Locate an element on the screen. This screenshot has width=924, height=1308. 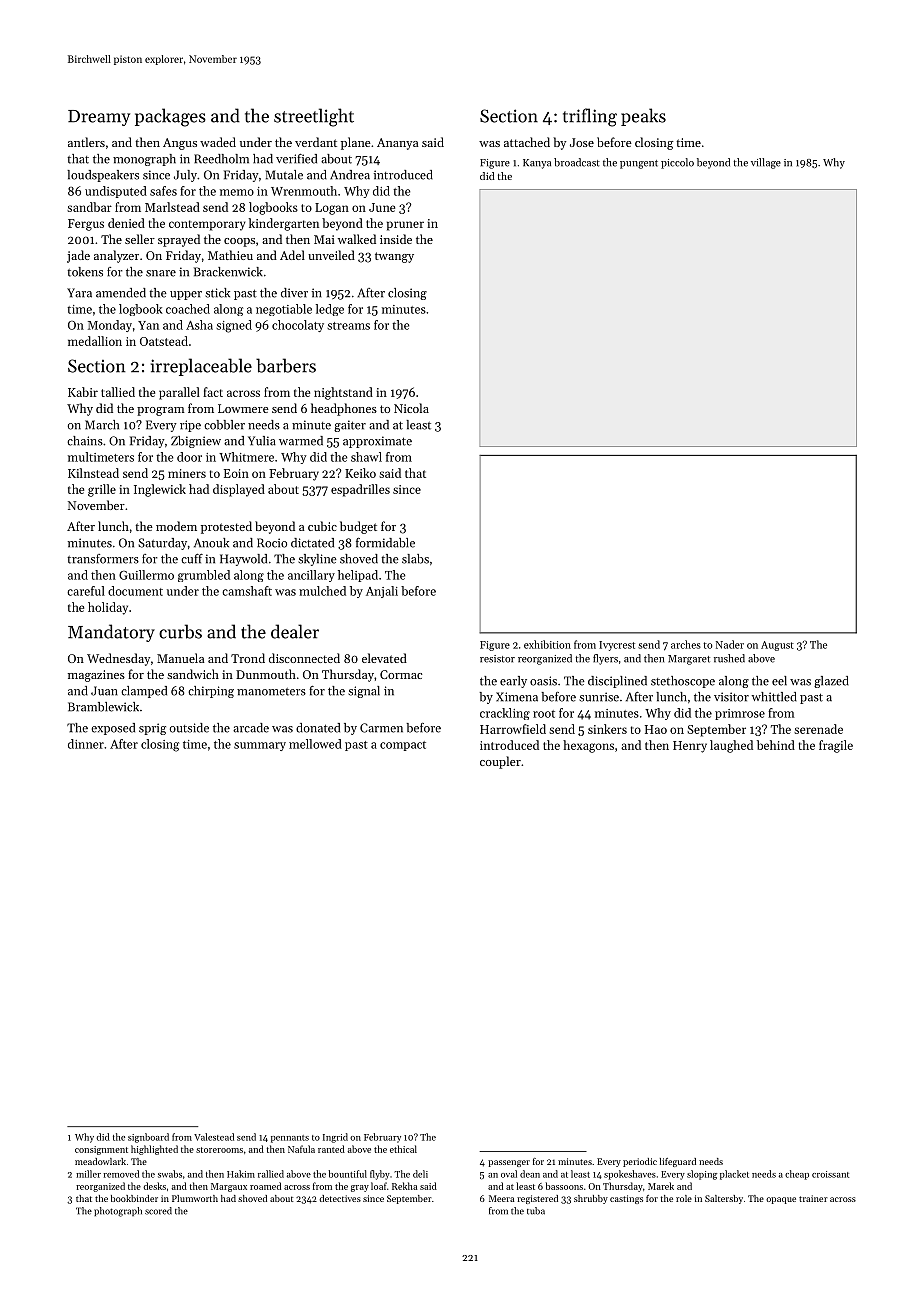
hexagons is located at coordinates (588, 746).
